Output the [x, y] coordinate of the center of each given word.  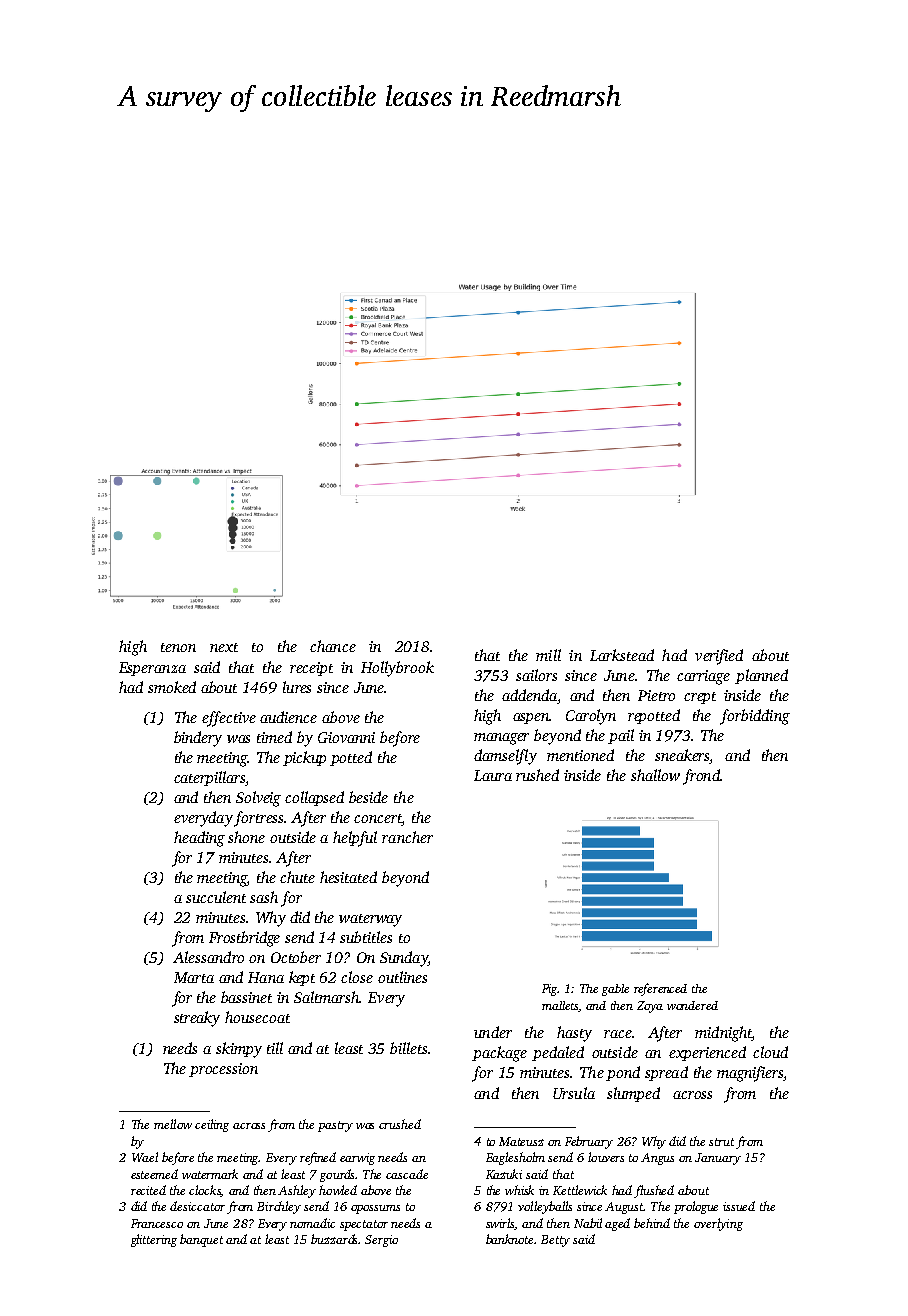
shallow [655, 775]
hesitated [348, 877]
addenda [529, 695]
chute [297, 877]
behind [652, 1223]
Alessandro [208, 957]
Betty [555, 1241]
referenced [660, 989]
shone [246, 837]
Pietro [656, 695]
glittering [154, 1240]
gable [615, 990]
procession [223, 1070]
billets [408, 1048]
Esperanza [152, 669]
